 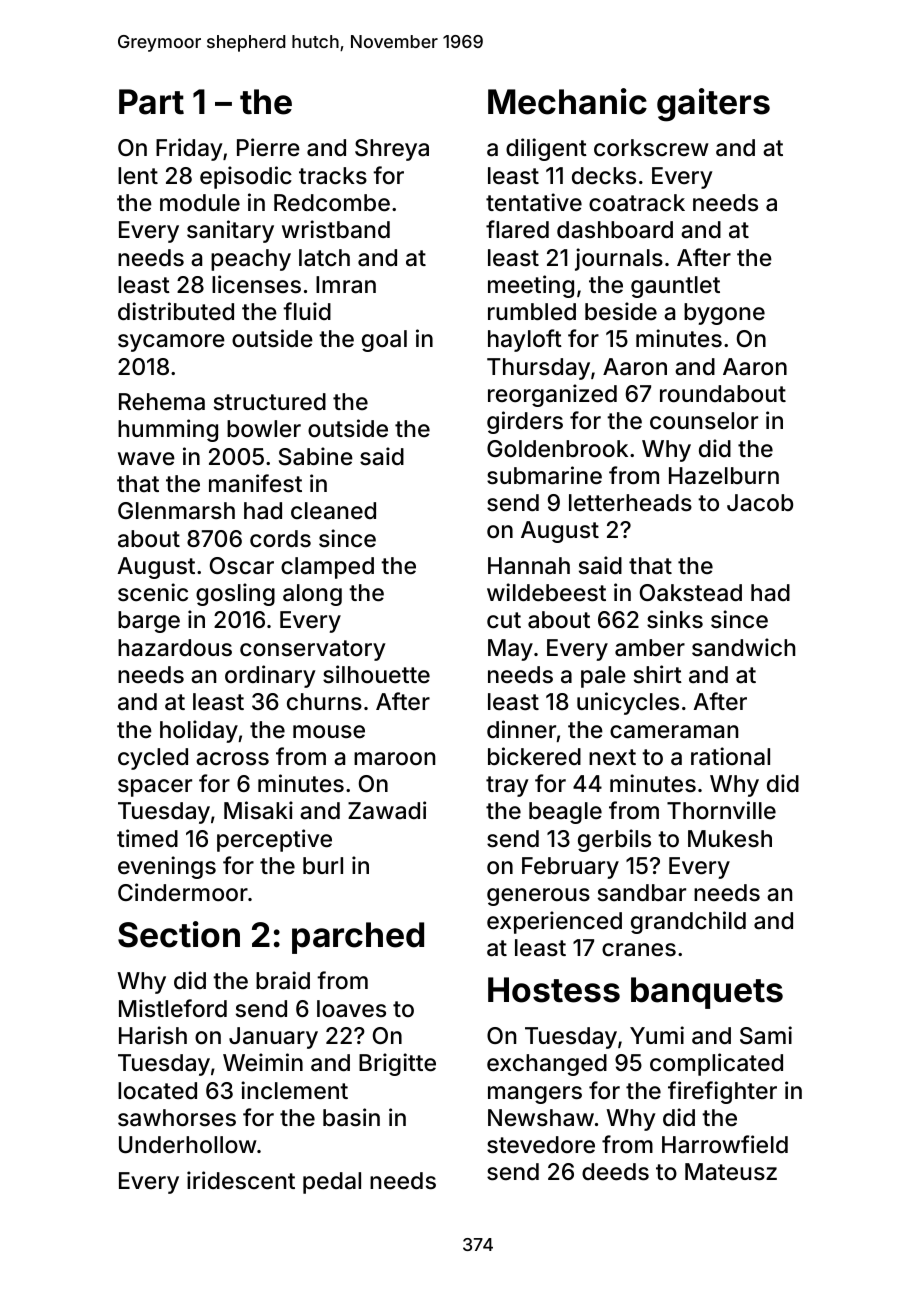 What do you see at coordinates (258, 810) in the document?
I see `Misaki` at bounding box center [258, 810].
